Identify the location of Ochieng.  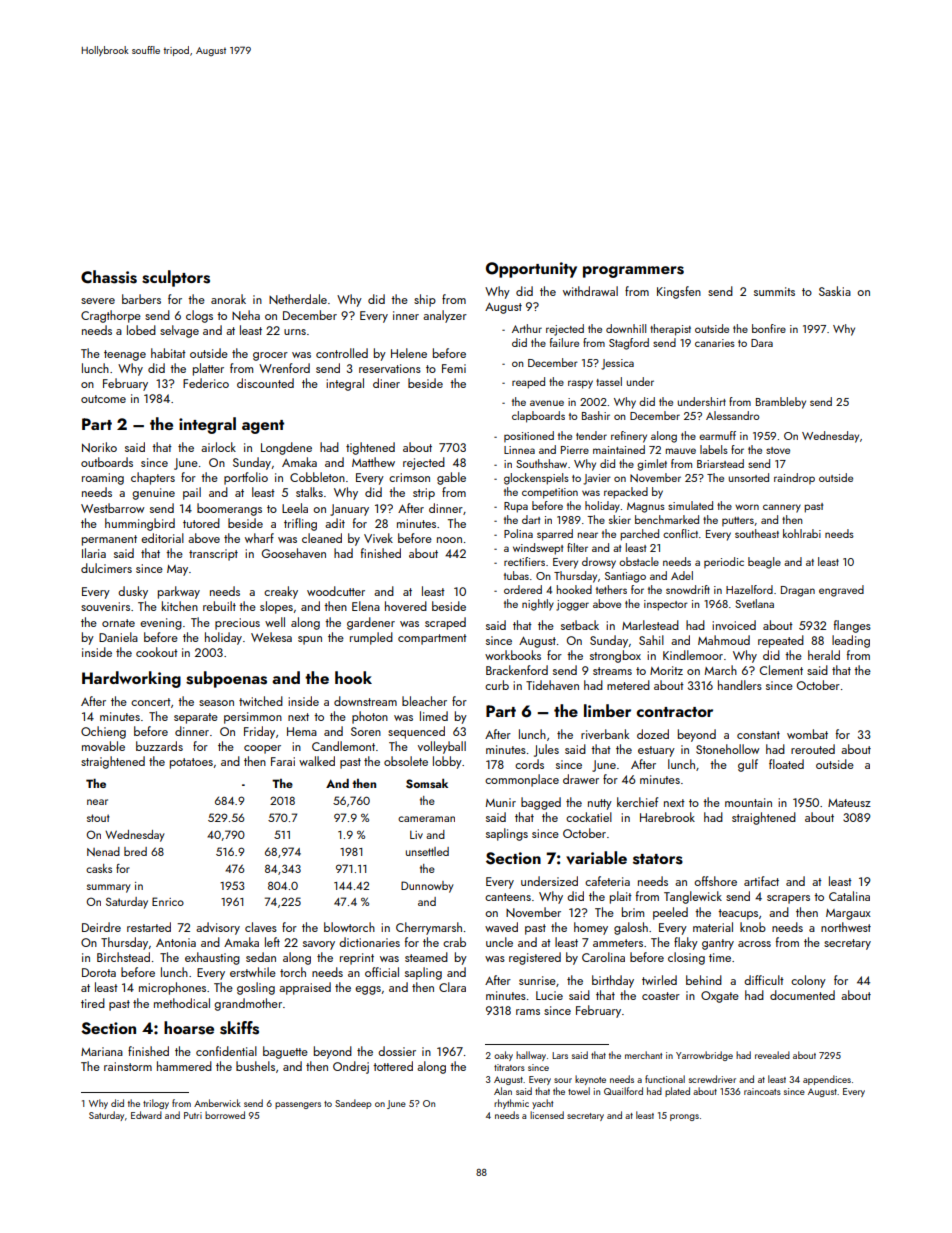
(103, 732).
